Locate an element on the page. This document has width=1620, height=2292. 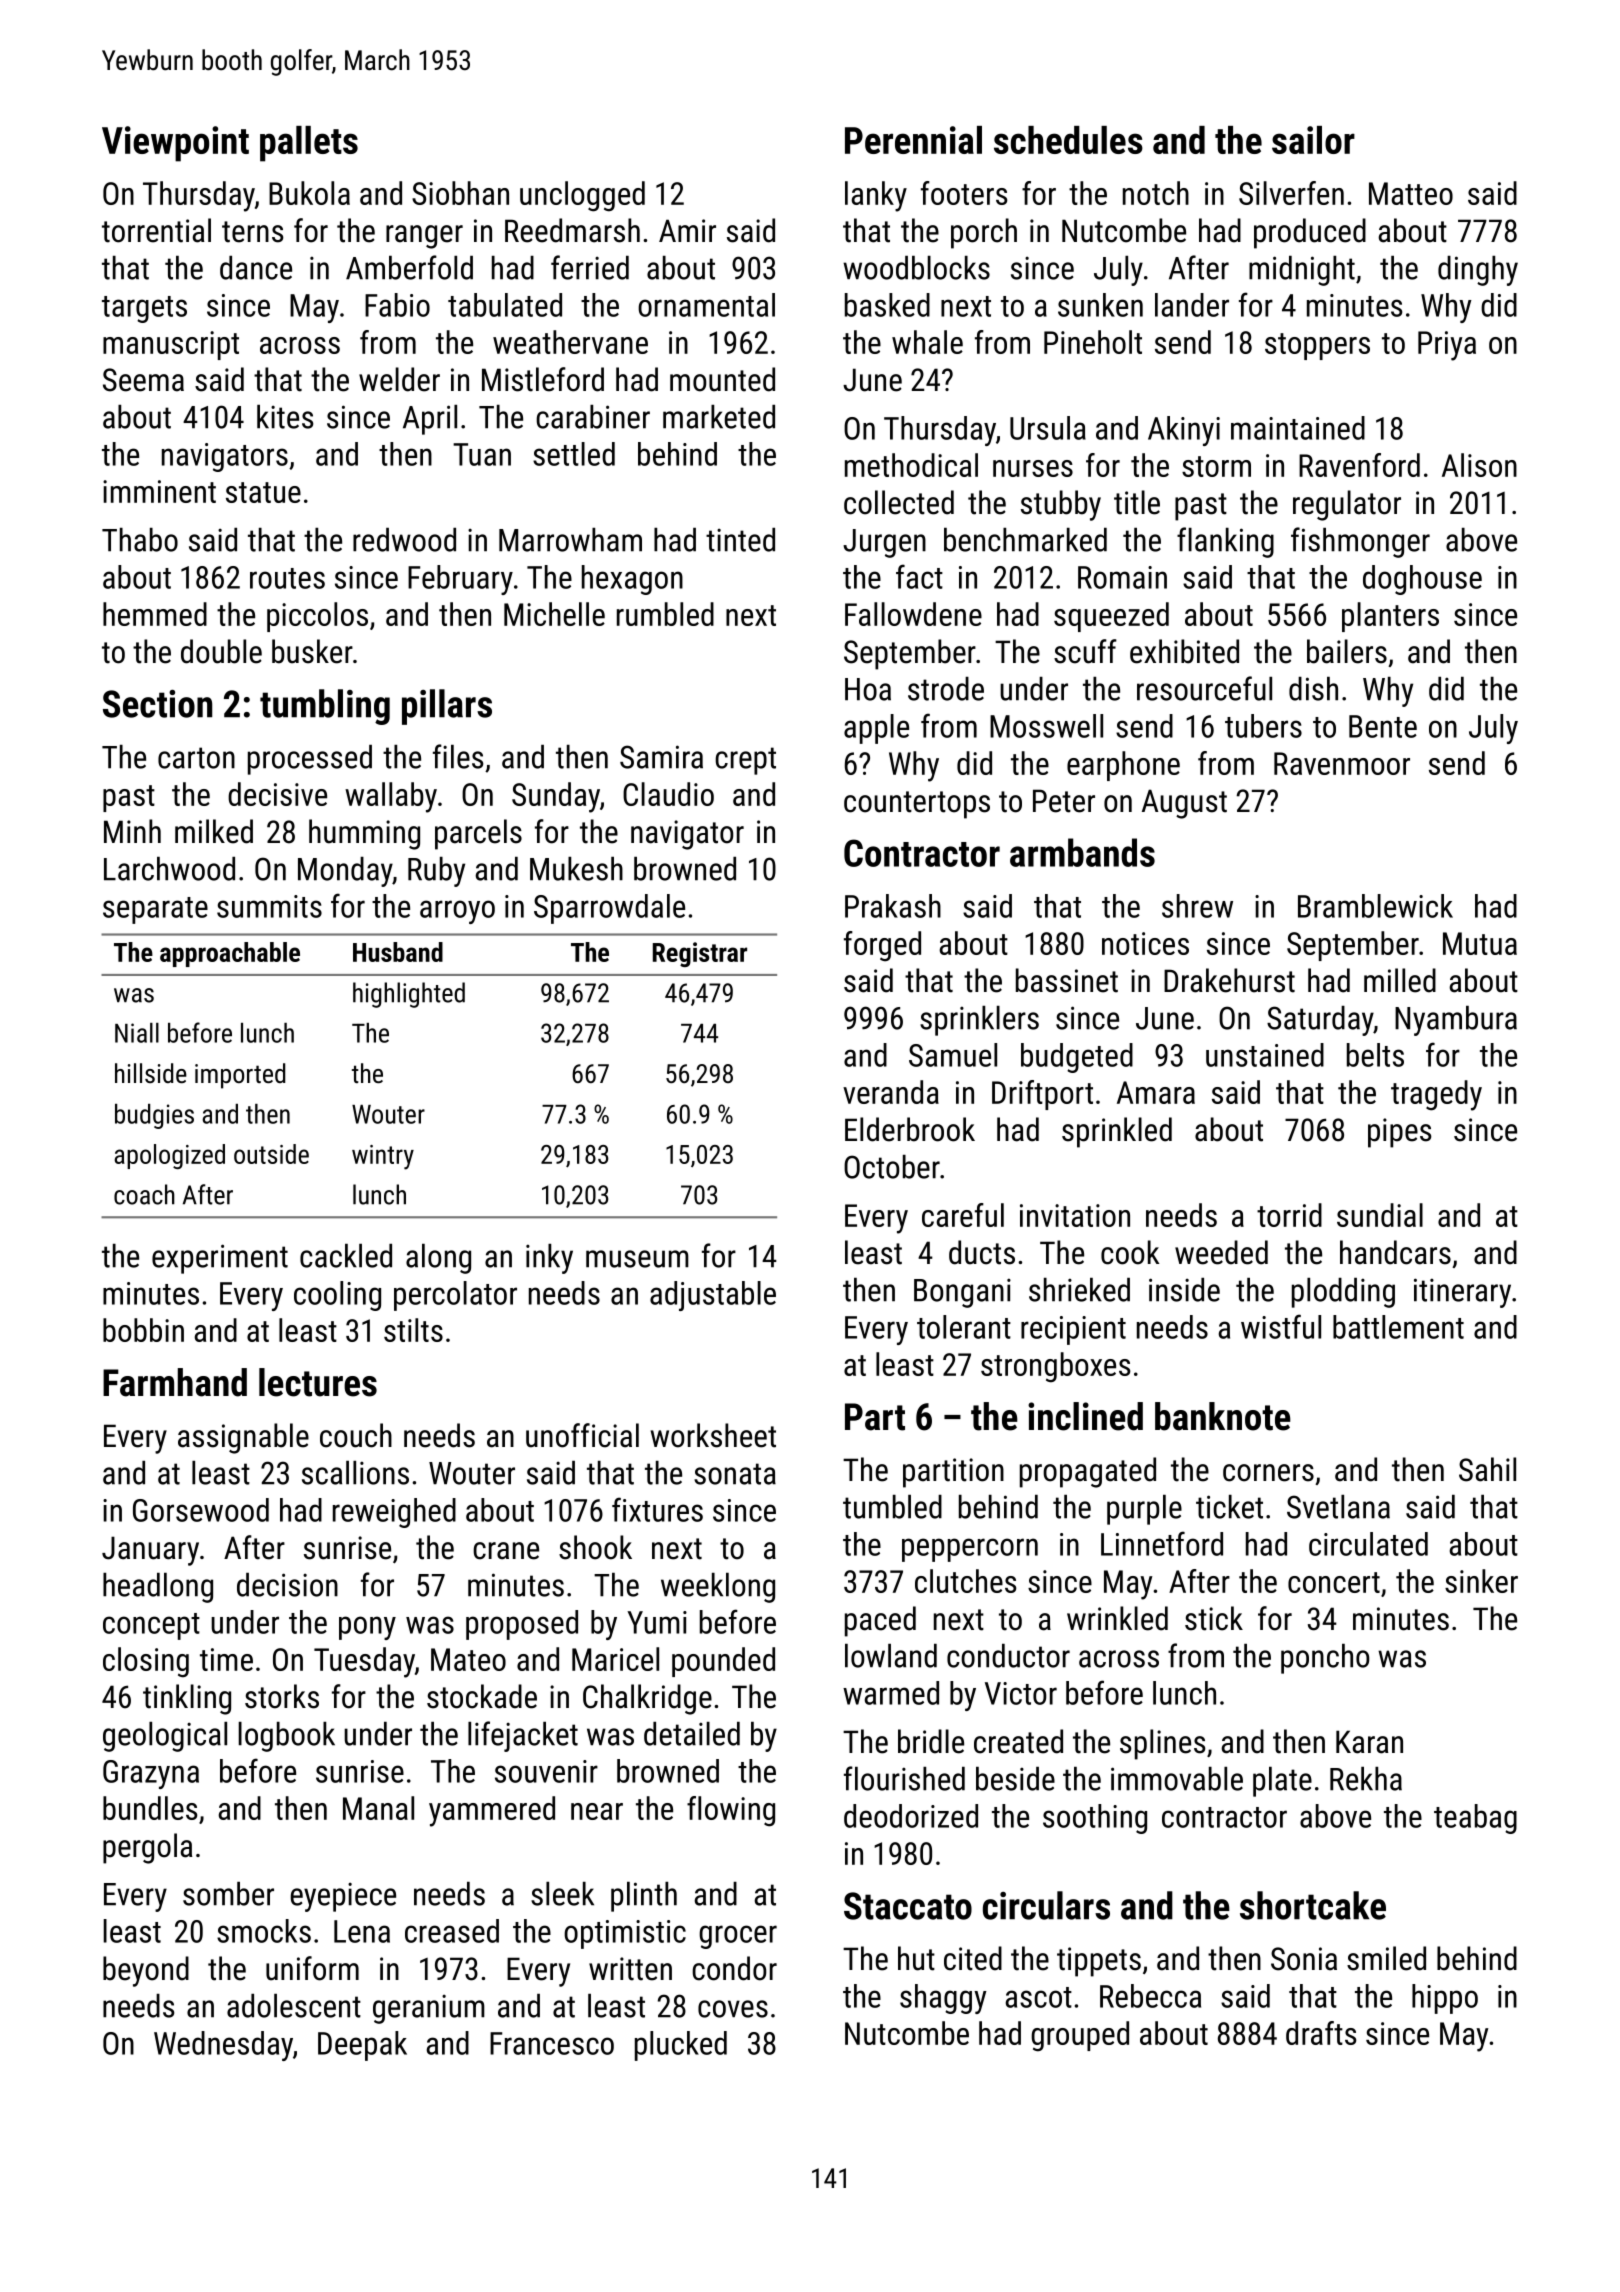
pallets is located at coordinates (309, 144).
